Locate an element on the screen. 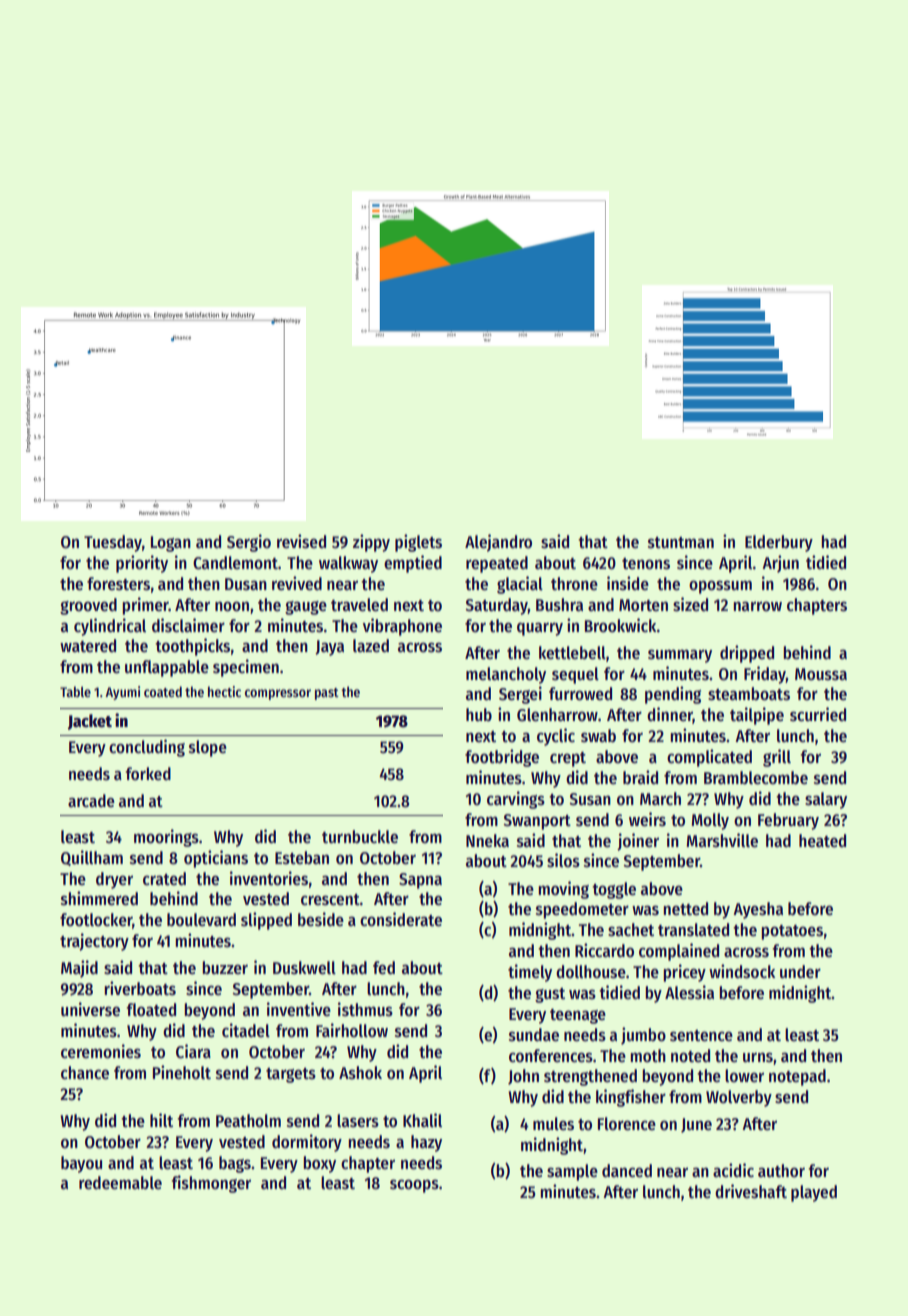 Image resolution: width=908 pixels, height=1316 pixels. stuntman is located at coordinates (681, 543).
